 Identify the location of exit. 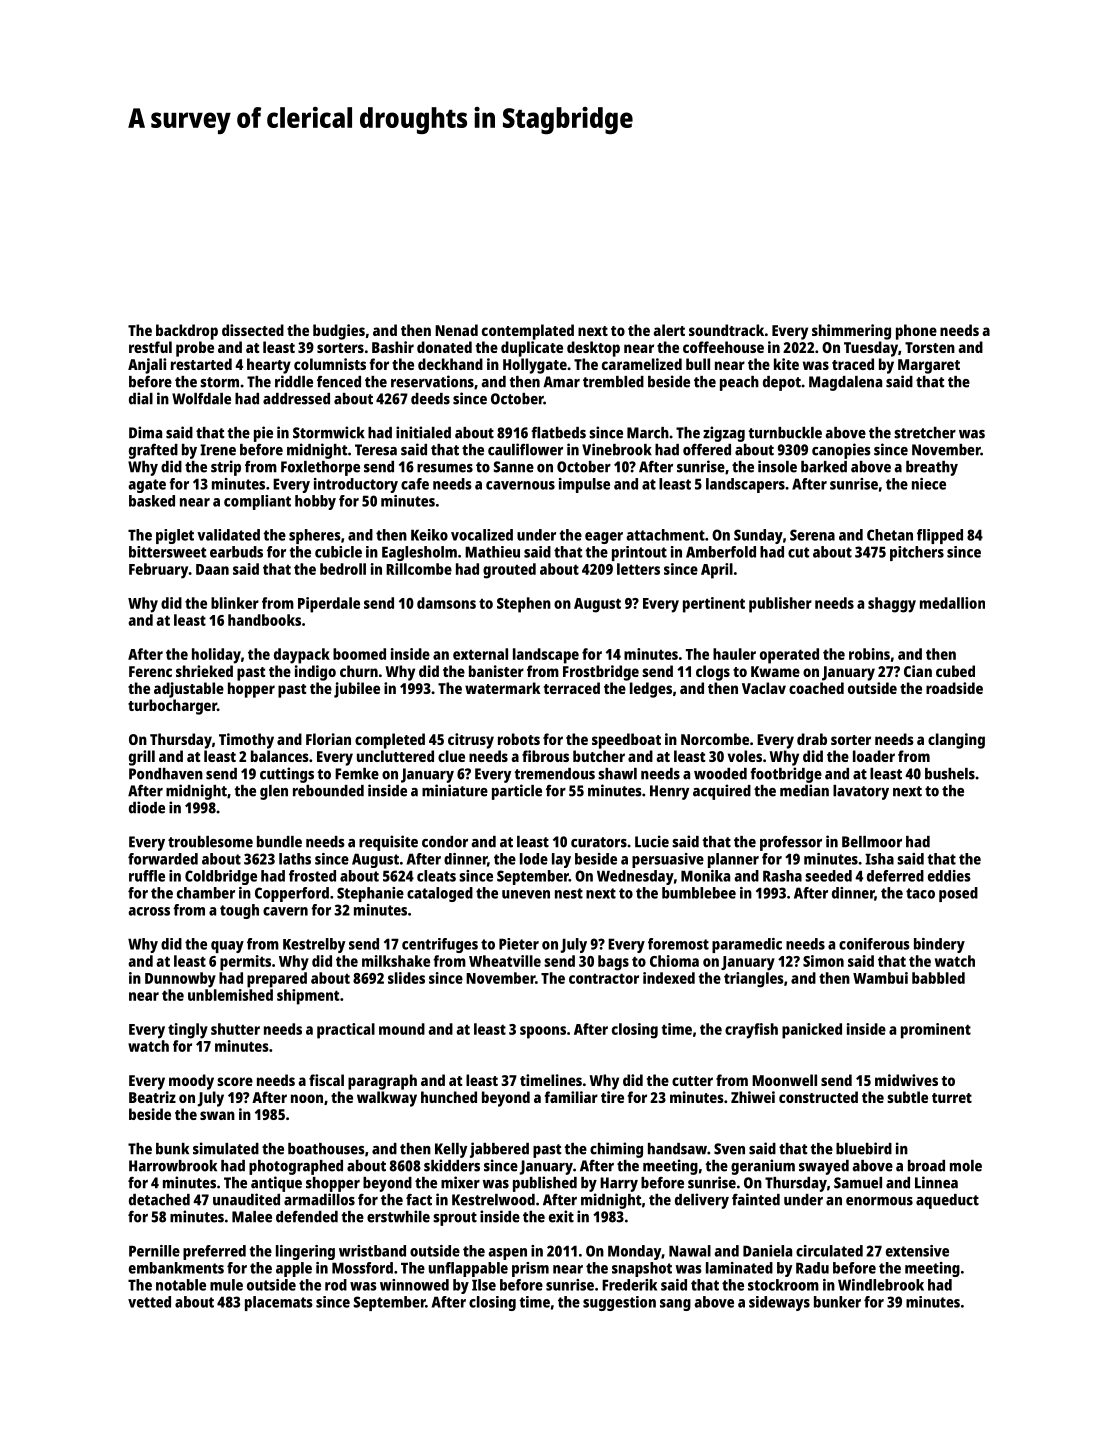
(561, 1216).
